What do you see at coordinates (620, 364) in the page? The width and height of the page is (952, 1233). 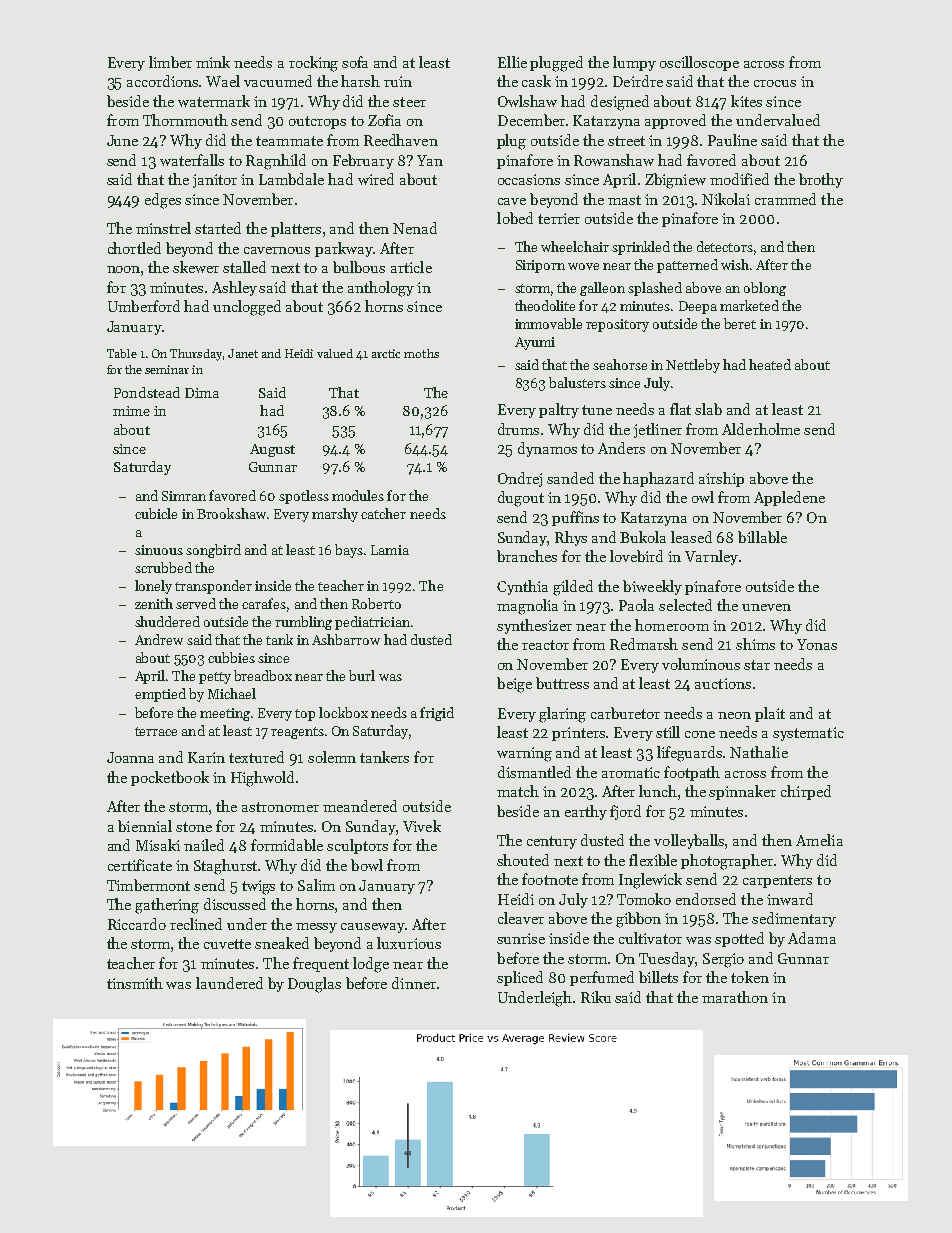 I see `seahorse` at bounding box center [620, 364].
